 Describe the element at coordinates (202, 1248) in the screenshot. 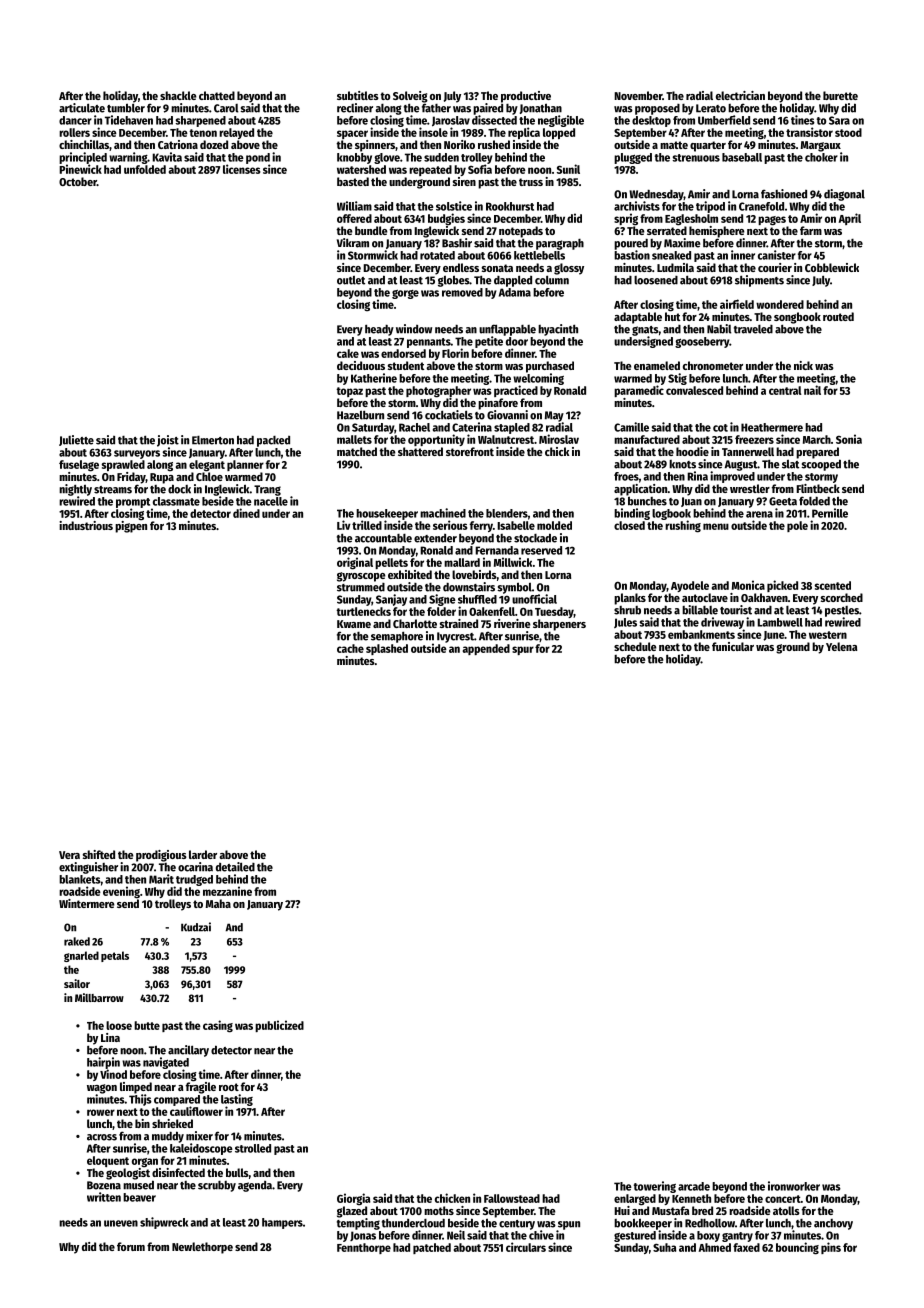

I see `Newlethorpe` at that location.
